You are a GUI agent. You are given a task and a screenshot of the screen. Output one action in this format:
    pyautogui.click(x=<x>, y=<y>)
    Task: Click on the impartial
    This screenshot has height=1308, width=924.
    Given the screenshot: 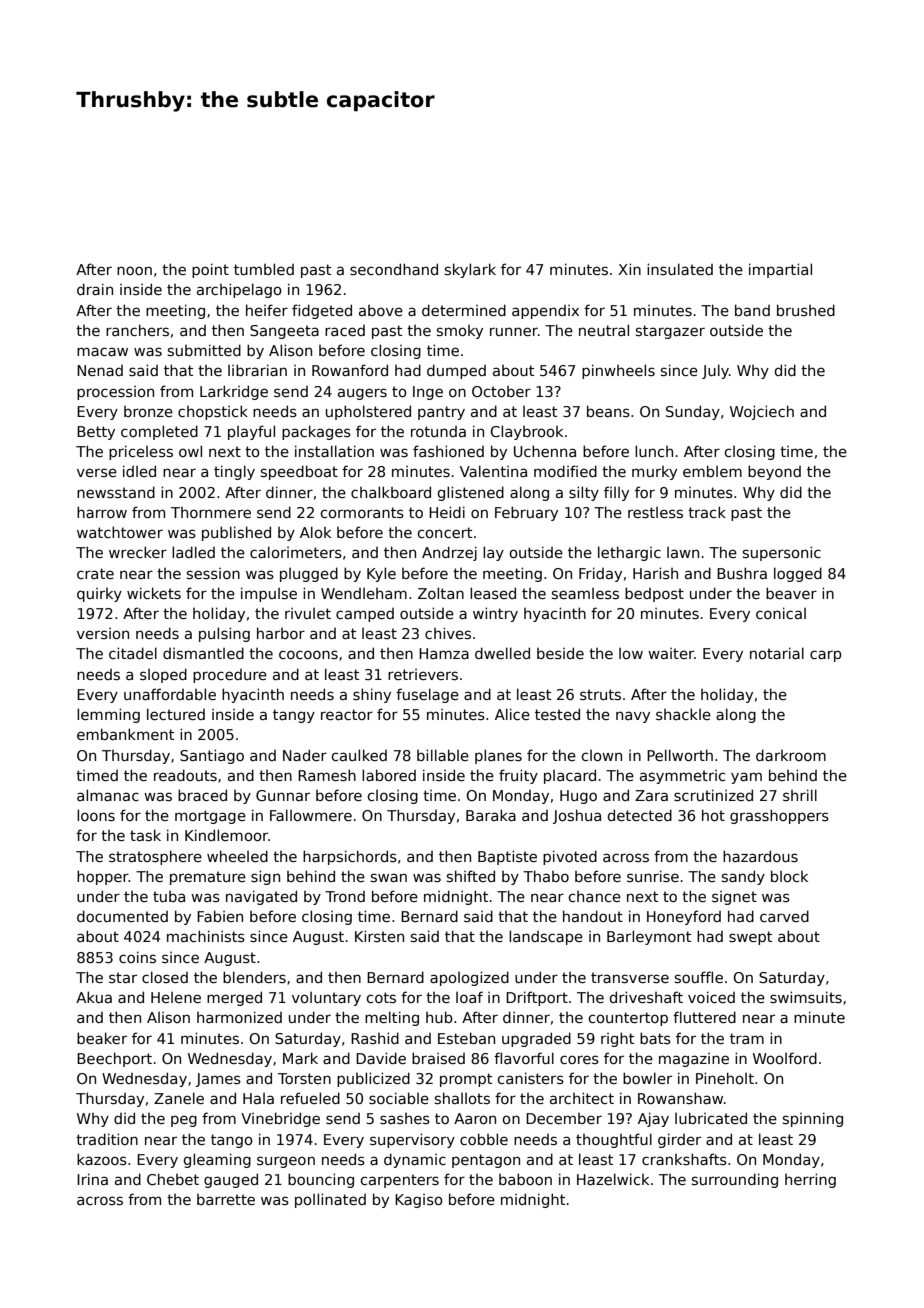 What is the action you would take?
    pyautogui.click(x=780, y=270)
